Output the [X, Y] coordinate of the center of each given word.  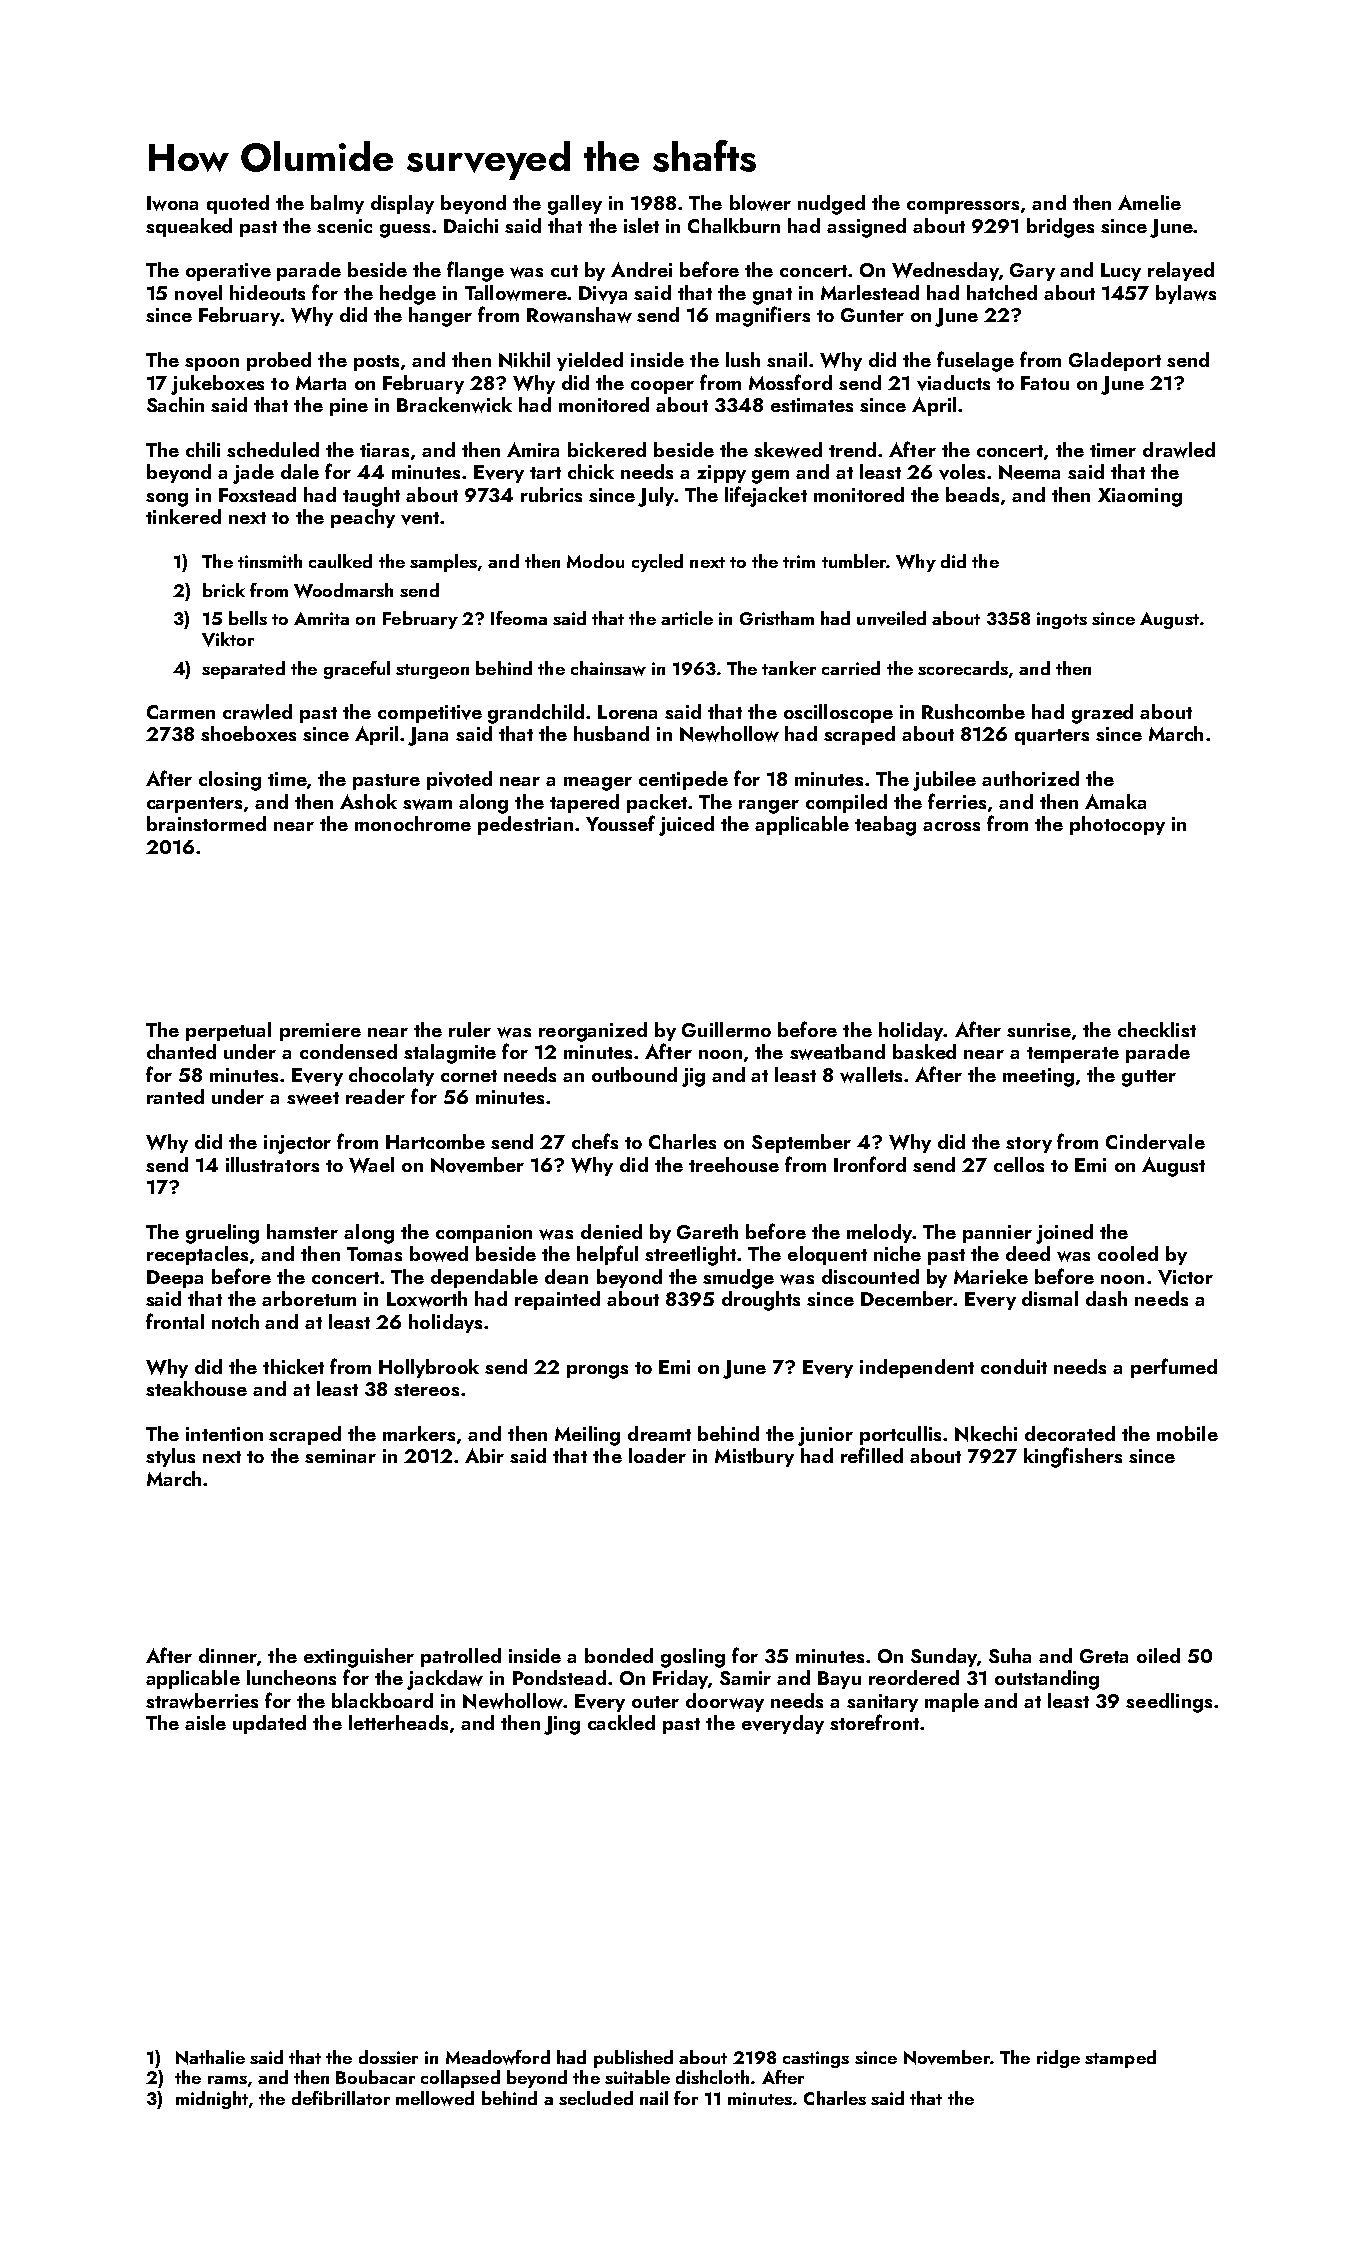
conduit [1014, 1366]
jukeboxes [217, 385]
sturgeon [432, 671]
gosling [693, 1658]
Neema [1029, 472]
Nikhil [524, 360]
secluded [596, 2098]
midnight [212, 2100]
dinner [228, 1655]
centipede [683, 780]
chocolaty [391, 1076]
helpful [607, 1255]
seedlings [1169, 1703]
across [951, 826]
